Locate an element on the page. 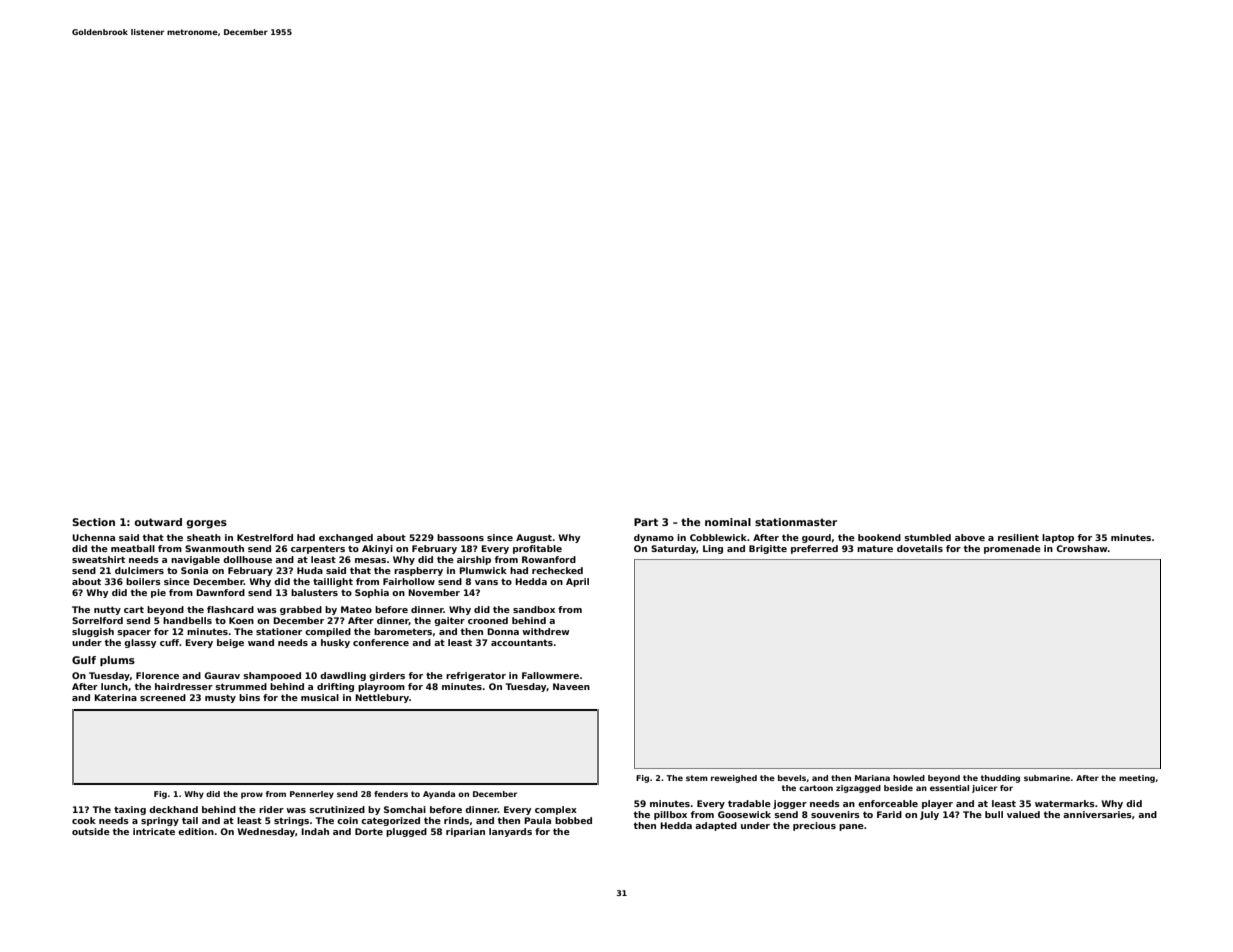 The height and width of the image is (952, 1233). Fallowmere is located at coordinates (550, 675).
